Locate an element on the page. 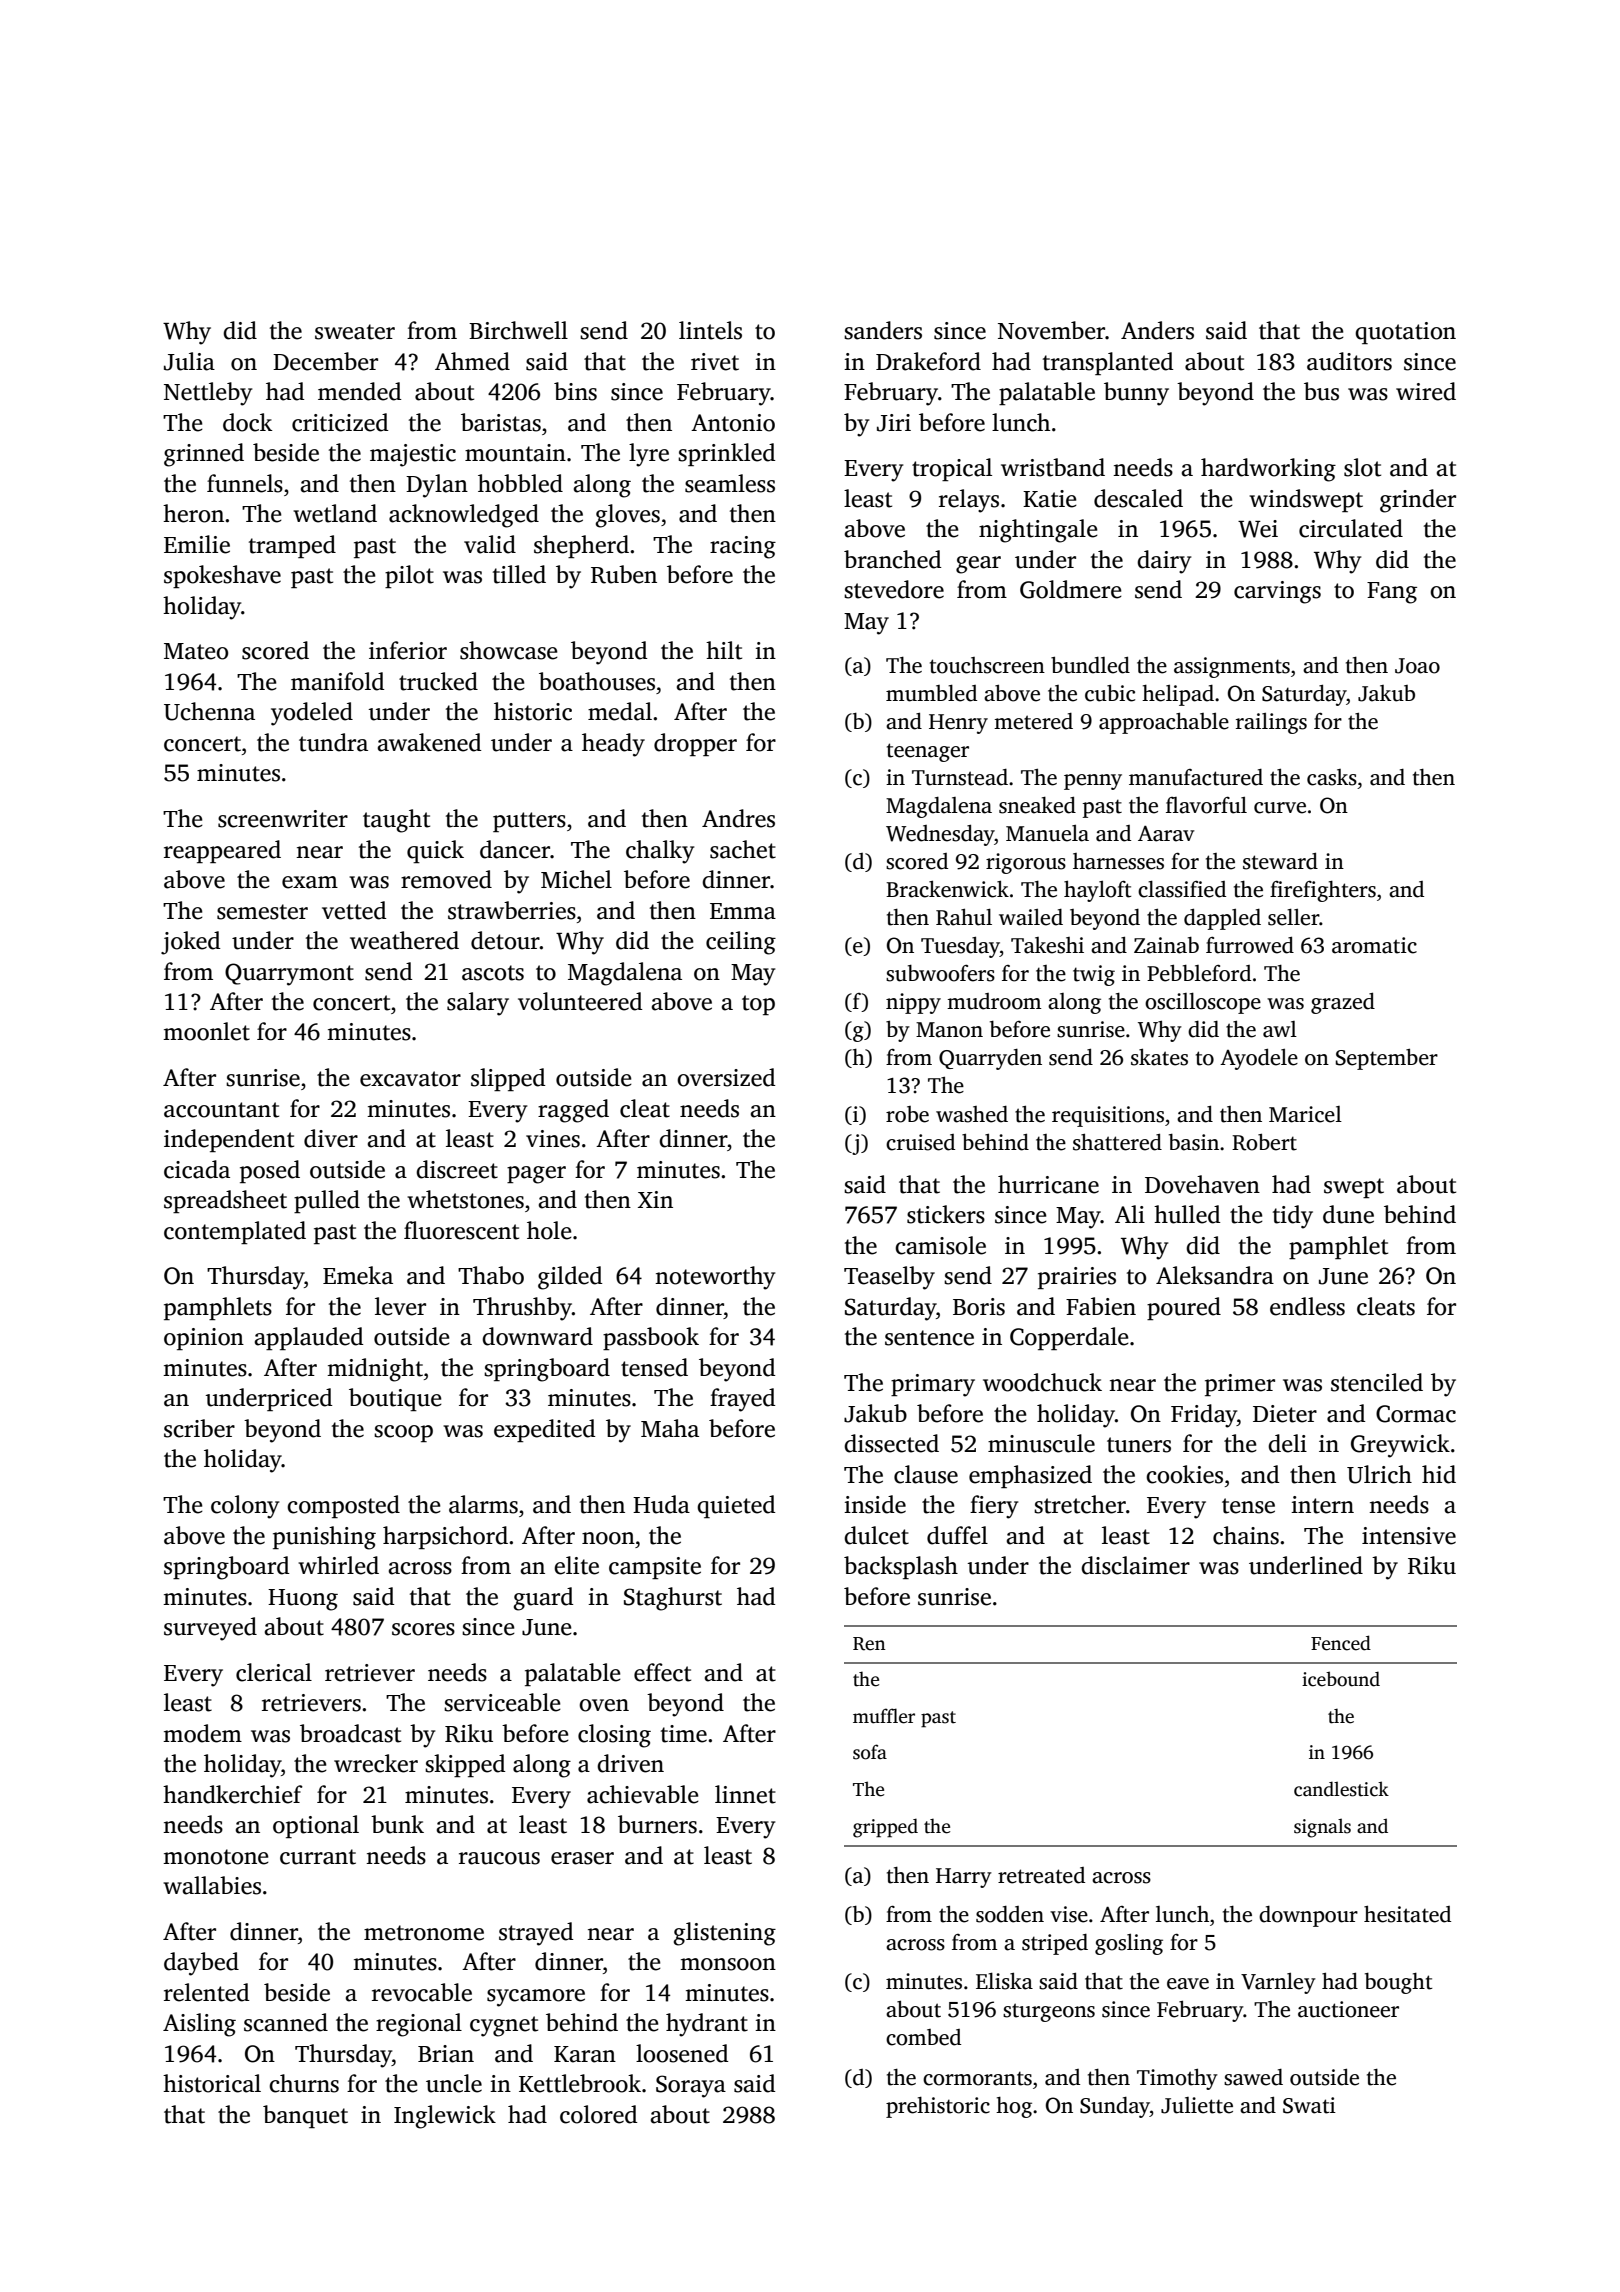 Image resolution: width=1620 pixels, height=2292 pixels. wallabies is located at coordinates (212, 1885).
